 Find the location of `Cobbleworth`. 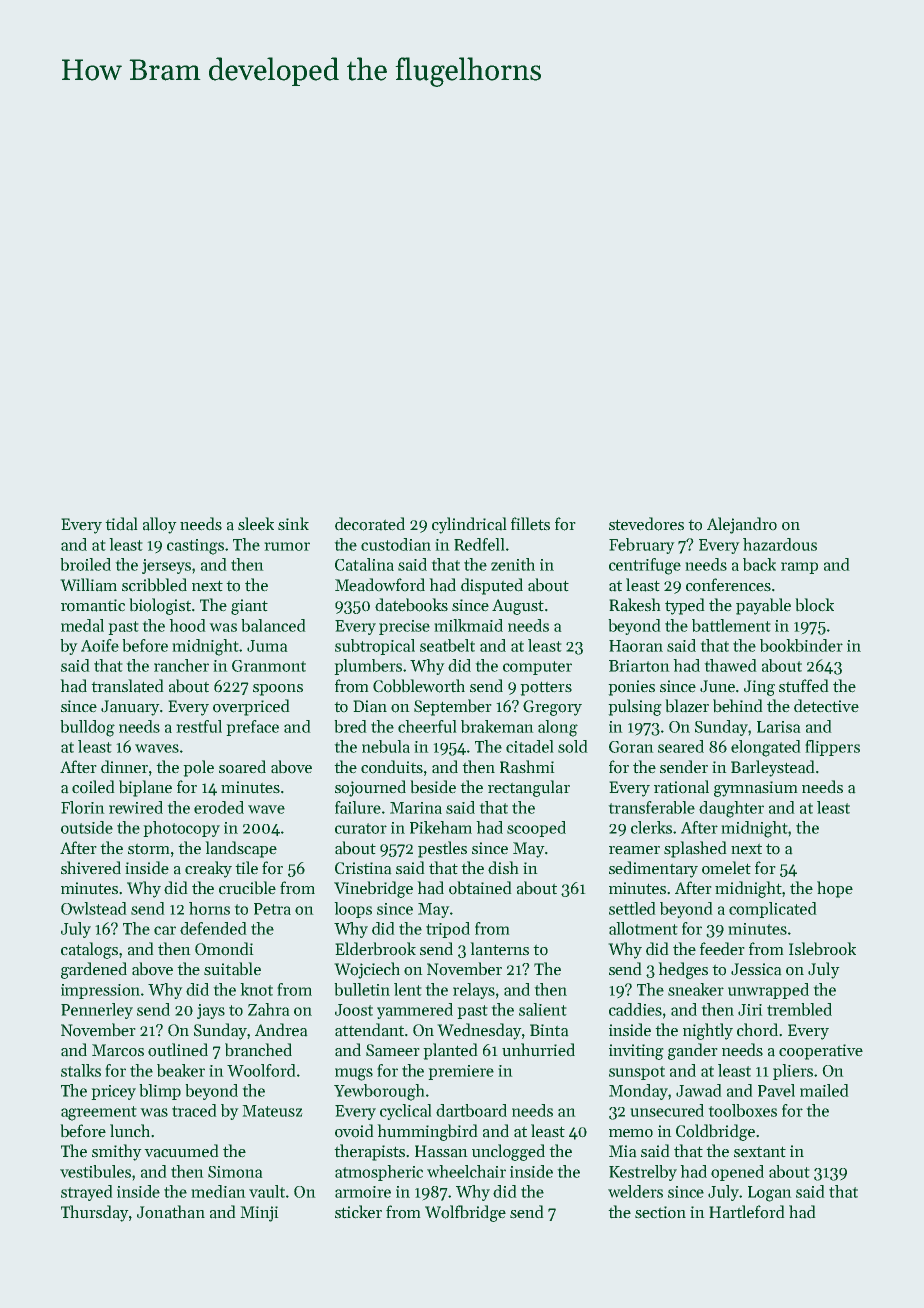

Cobbleworth is located at coordinates (419, 686).
